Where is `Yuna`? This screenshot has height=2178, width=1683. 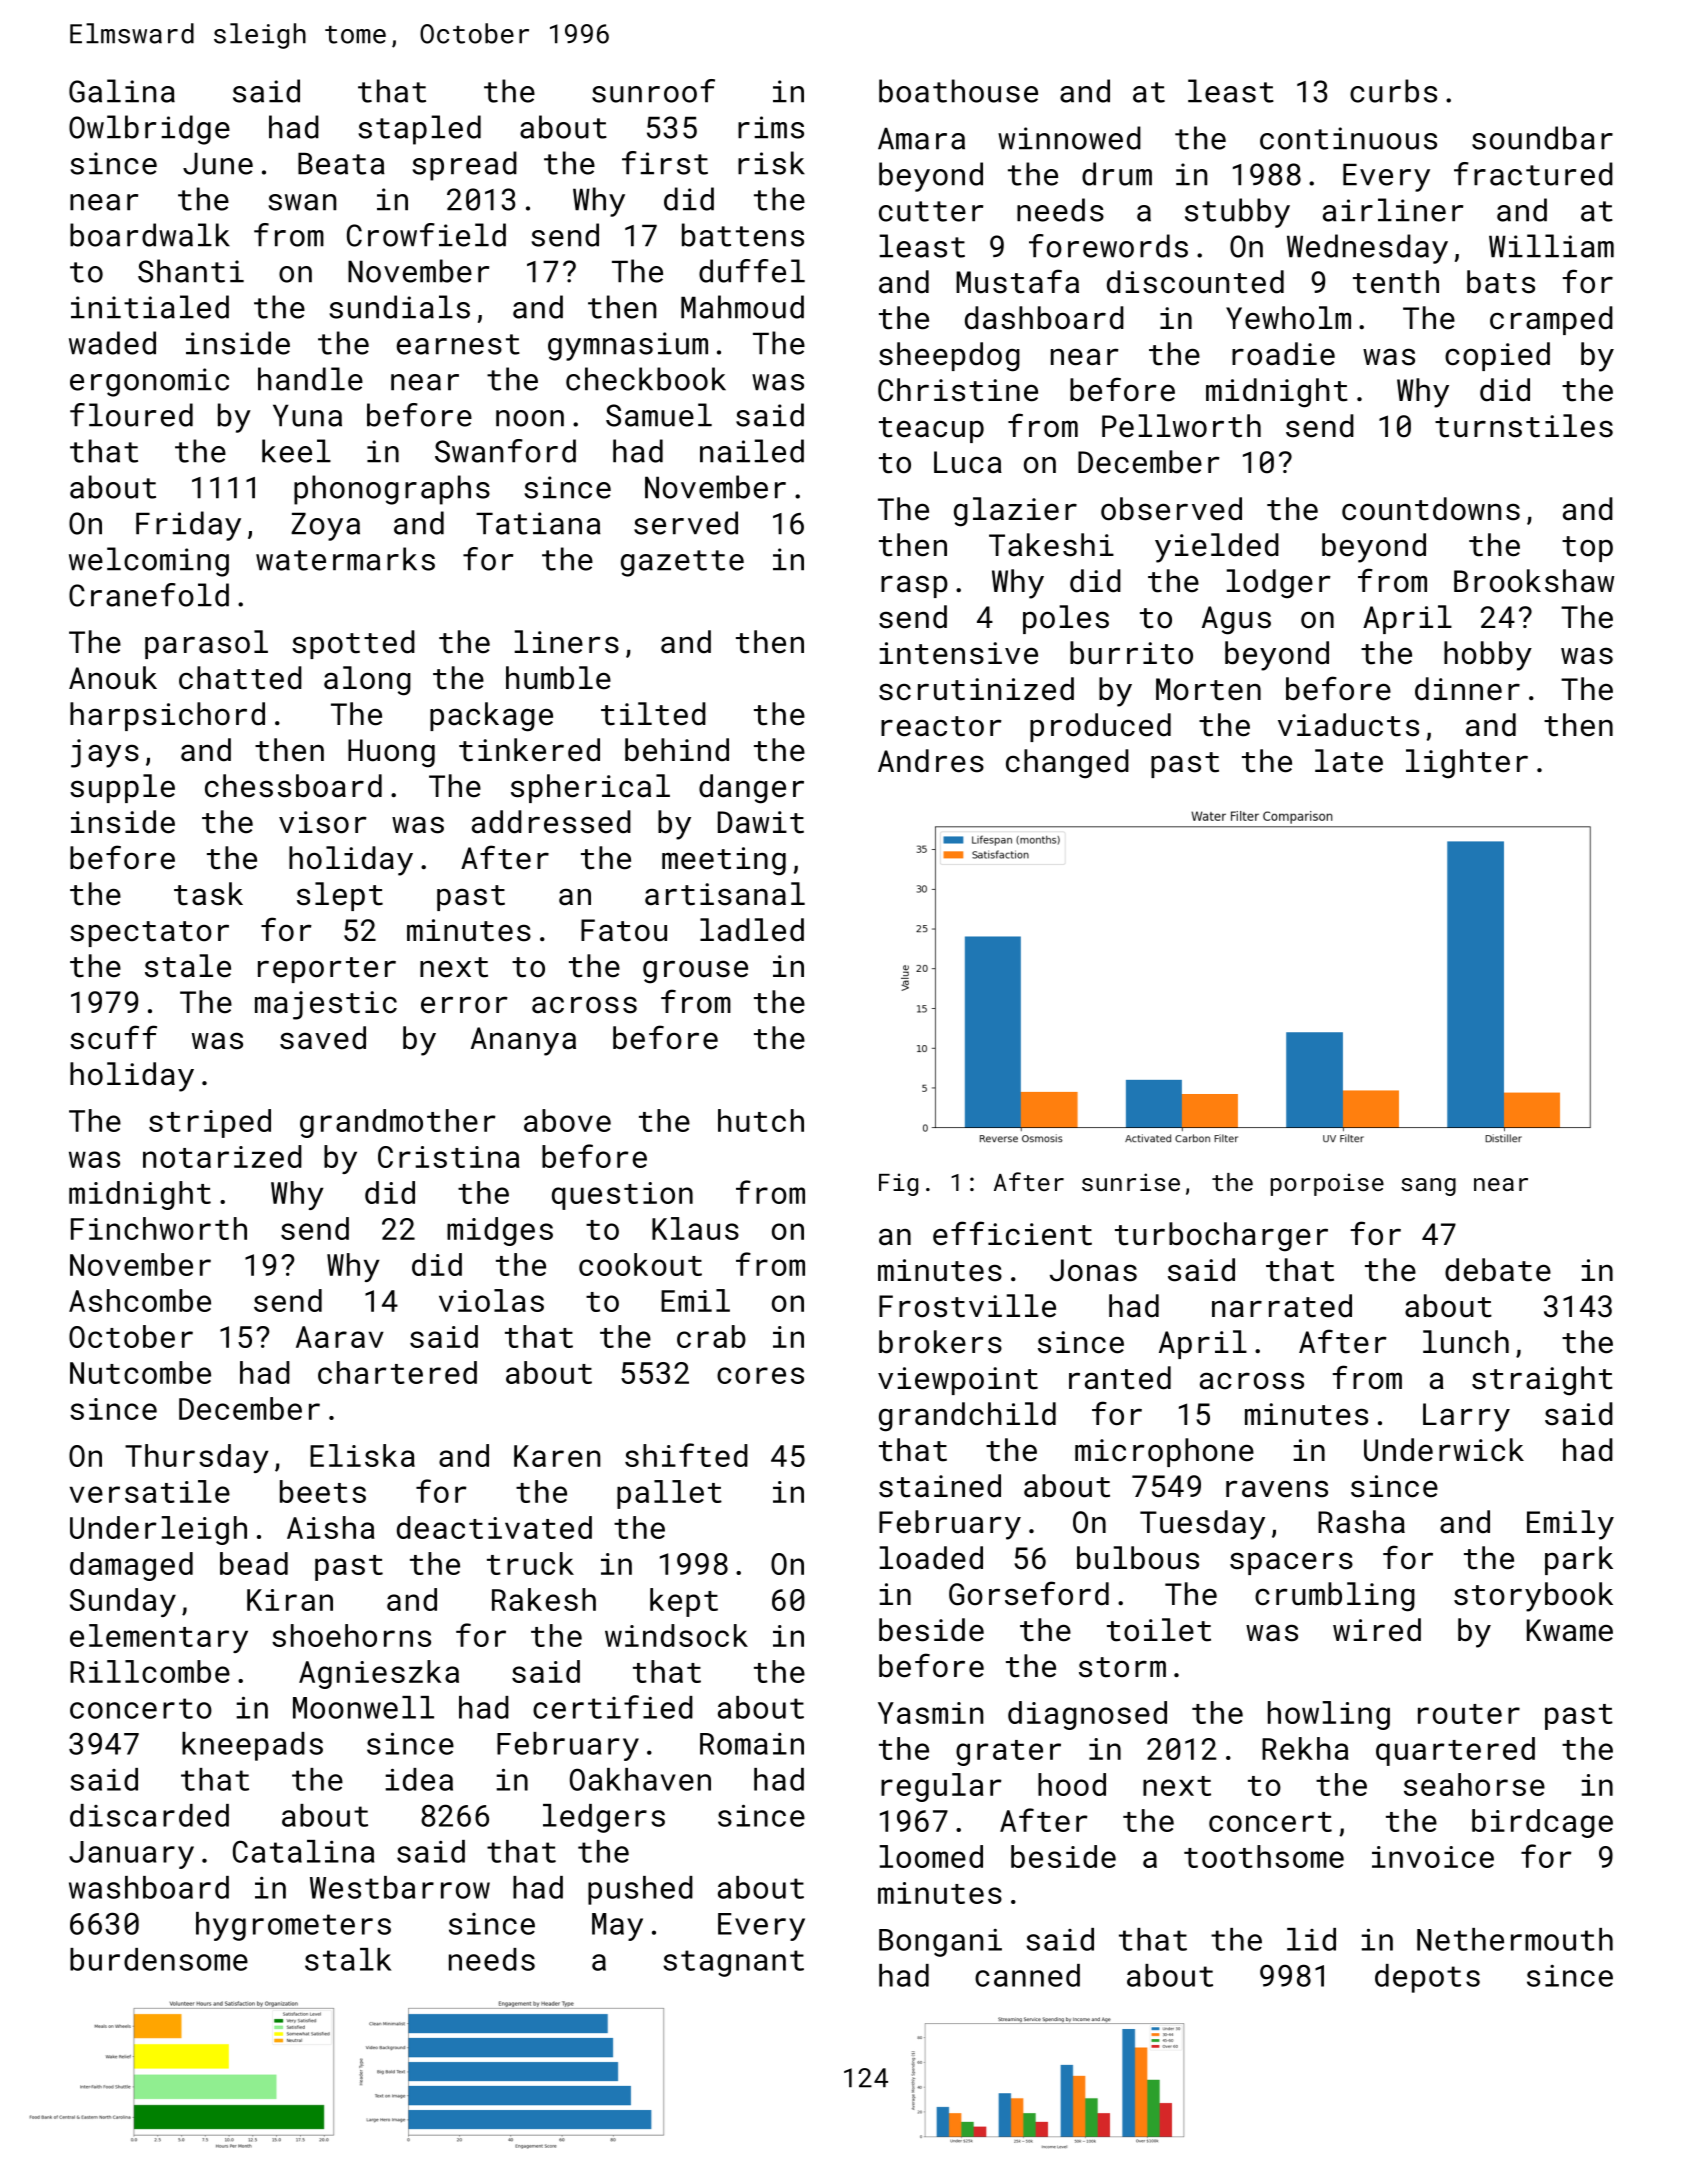 Yuna is located at coordinates (307, 416).
